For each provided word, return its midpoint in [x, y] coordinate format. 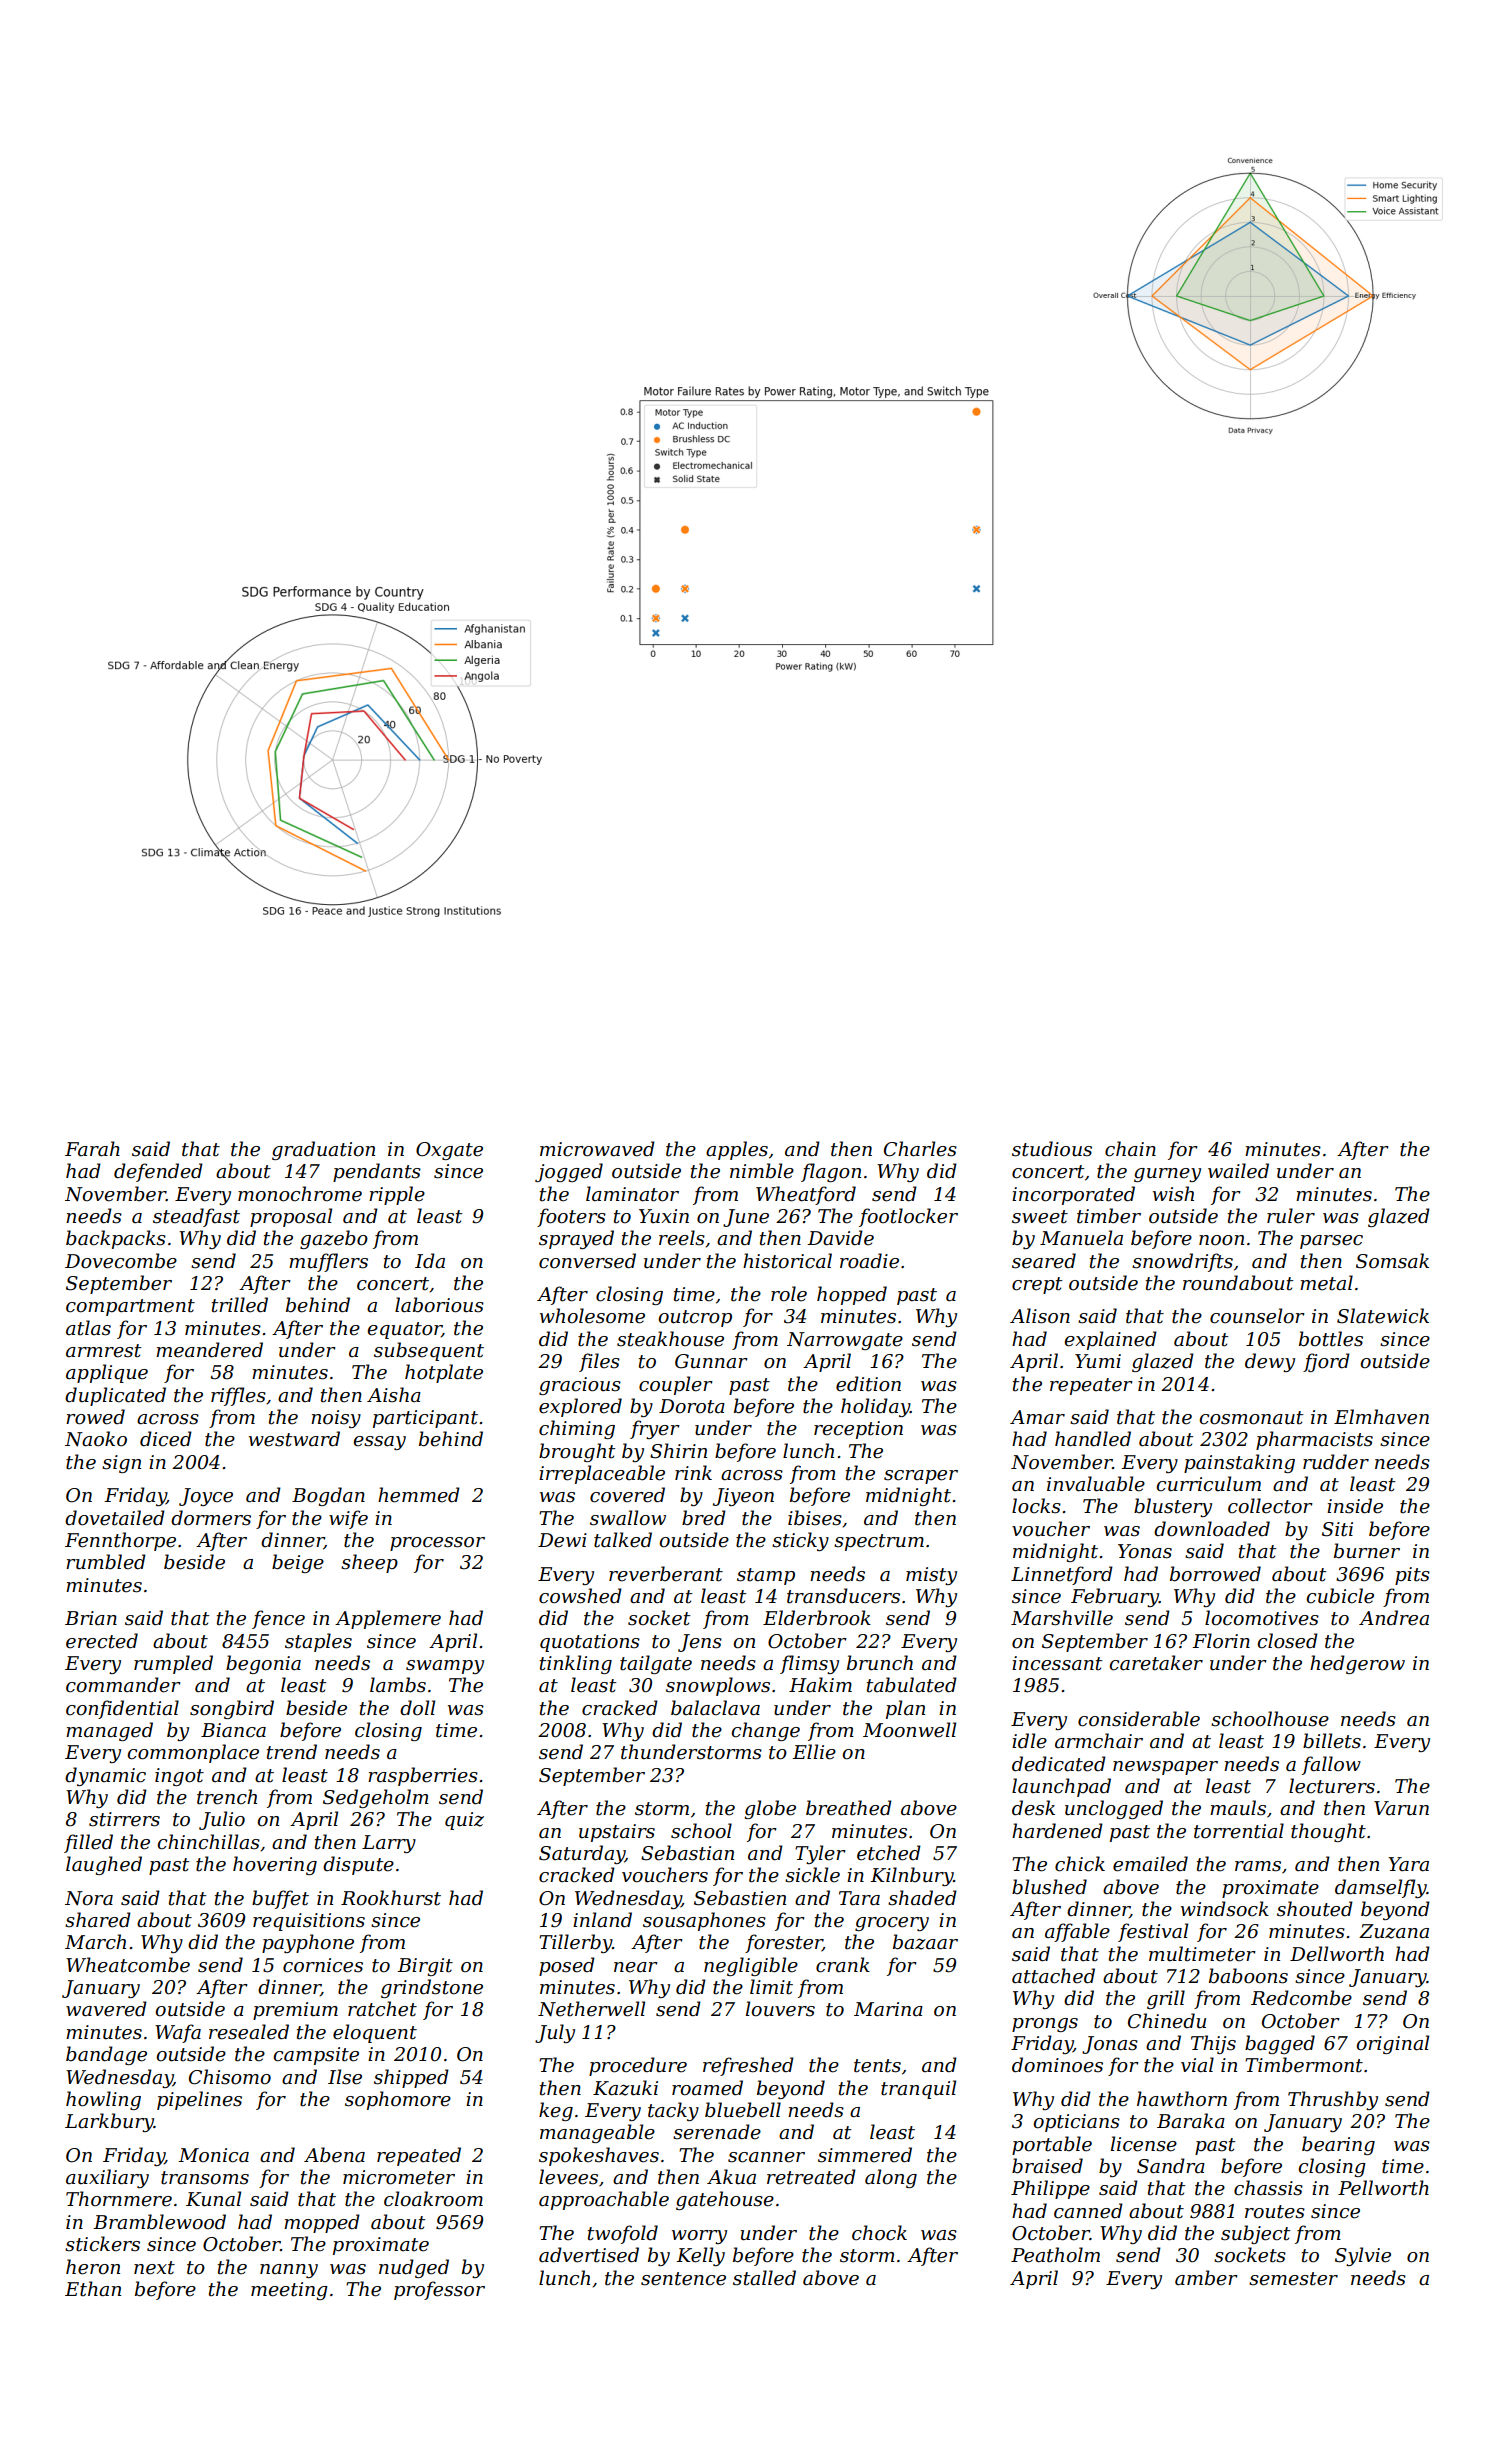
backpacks [116, 1239]
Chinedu [1167, 2021]
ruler [1291, 1216]
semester [1293, 2279]
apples [737, 1150]
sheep [369, 1563]
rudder [1336, 1462]
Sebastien [740, 1898]
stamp [766, 1576]
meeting [289, 2291]
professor [439, 2290]
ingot [179, 1777]
